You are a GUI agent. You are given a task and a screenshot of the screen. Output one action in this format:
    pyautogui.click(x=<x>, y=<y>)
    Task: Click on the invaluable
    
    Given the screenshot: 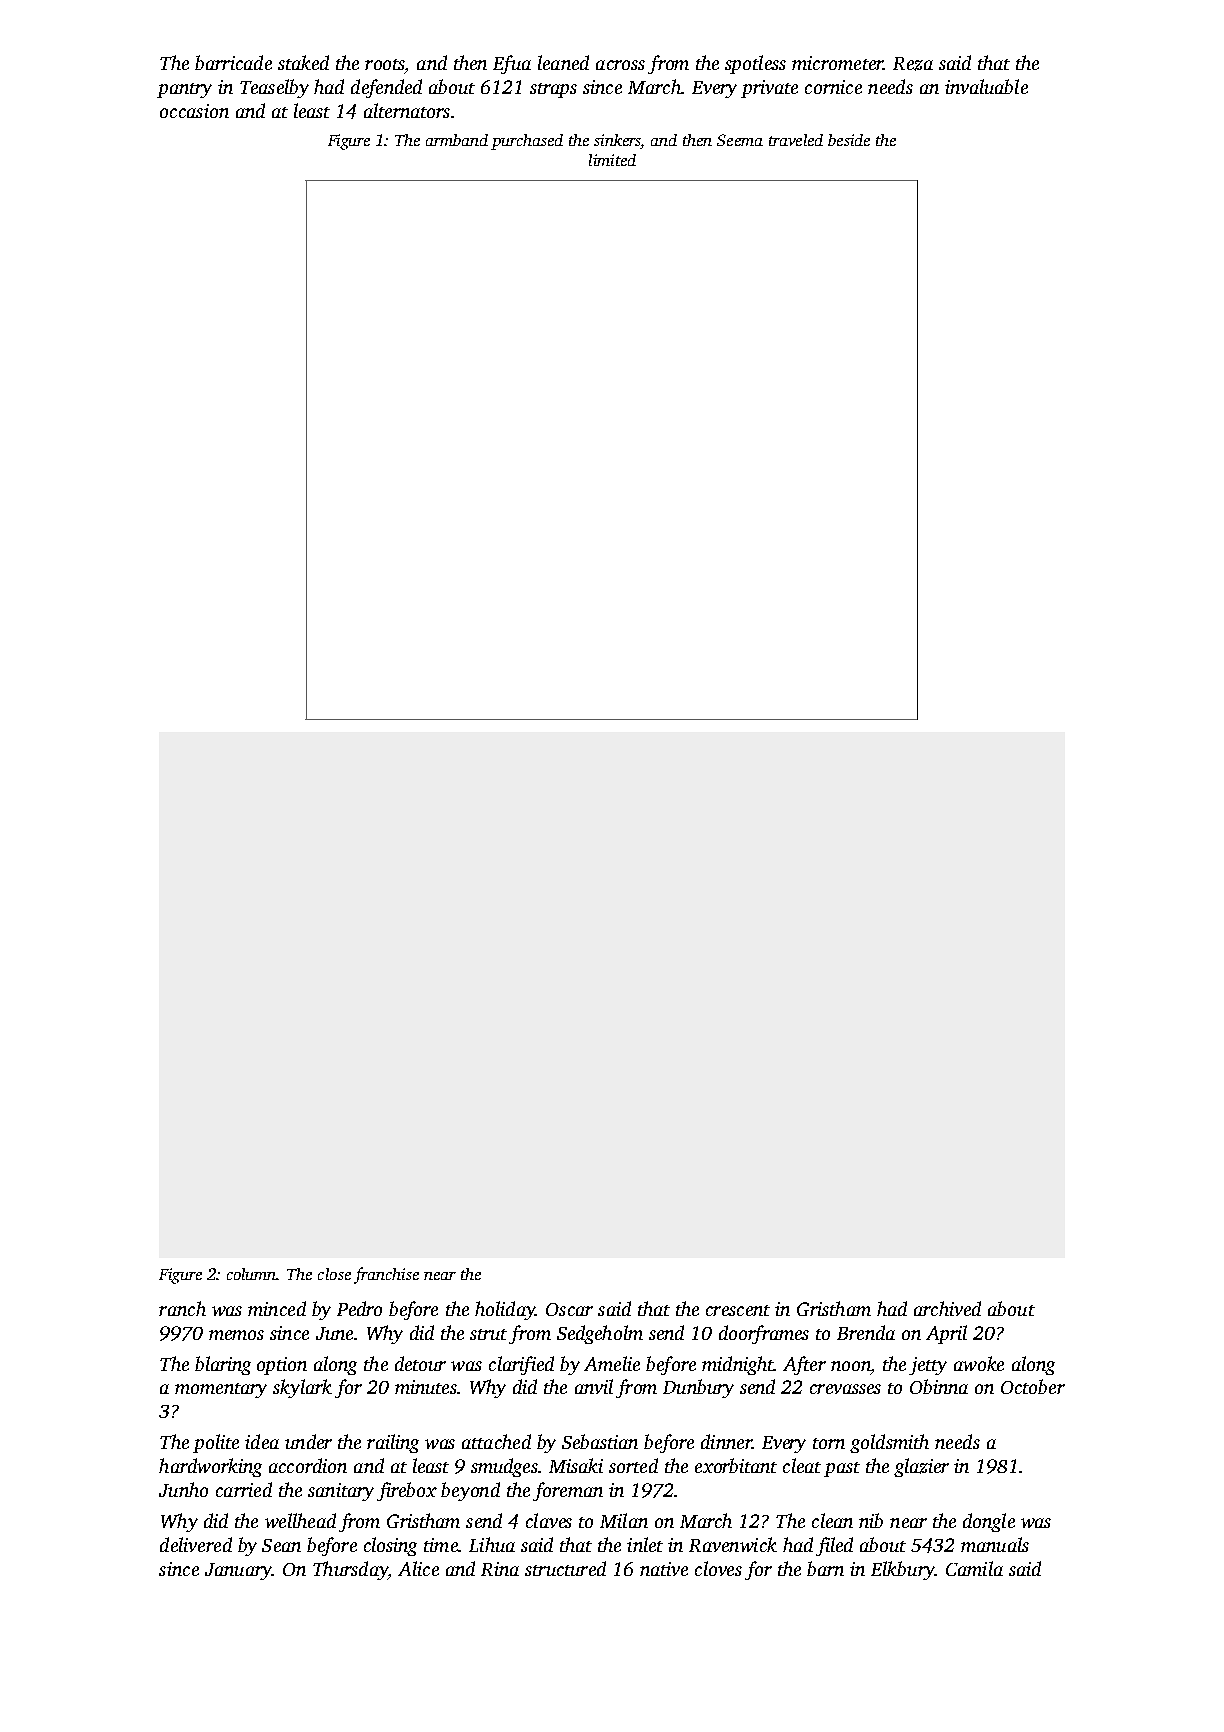 What is the action you would take?
    pyautogui.click(x=986, y=86)
